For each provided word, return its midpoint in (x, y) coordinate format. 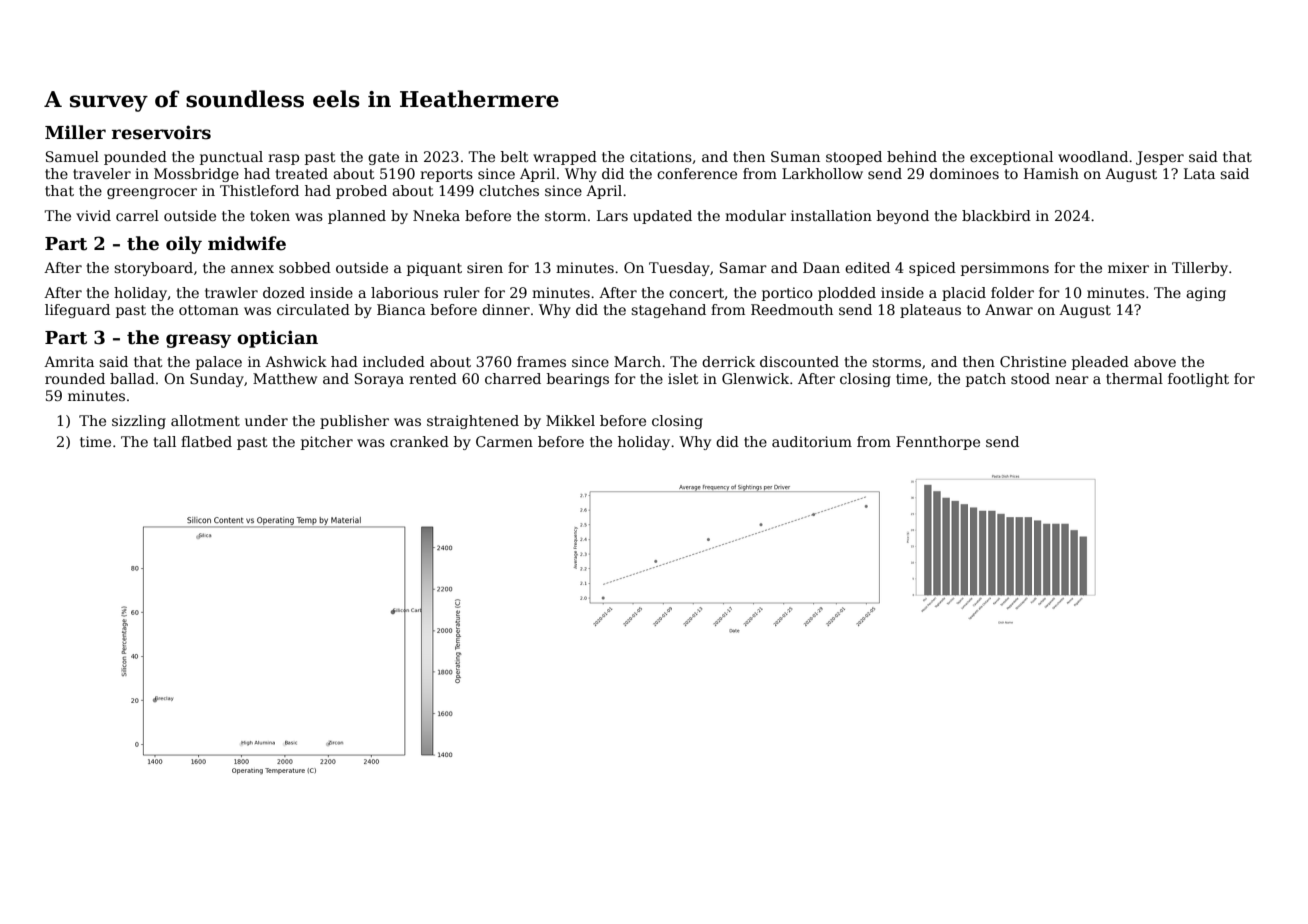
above (1155, 361)
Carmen (504, 441)
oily (184, 245)
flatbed (206, 441)
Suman (795, 156)
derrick (728, 361)
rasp (283, 159)
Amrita (69, 361)
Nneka (436, 215)
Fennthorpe (938, 443)
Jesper (1160, 158)
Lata (1199, 173)
